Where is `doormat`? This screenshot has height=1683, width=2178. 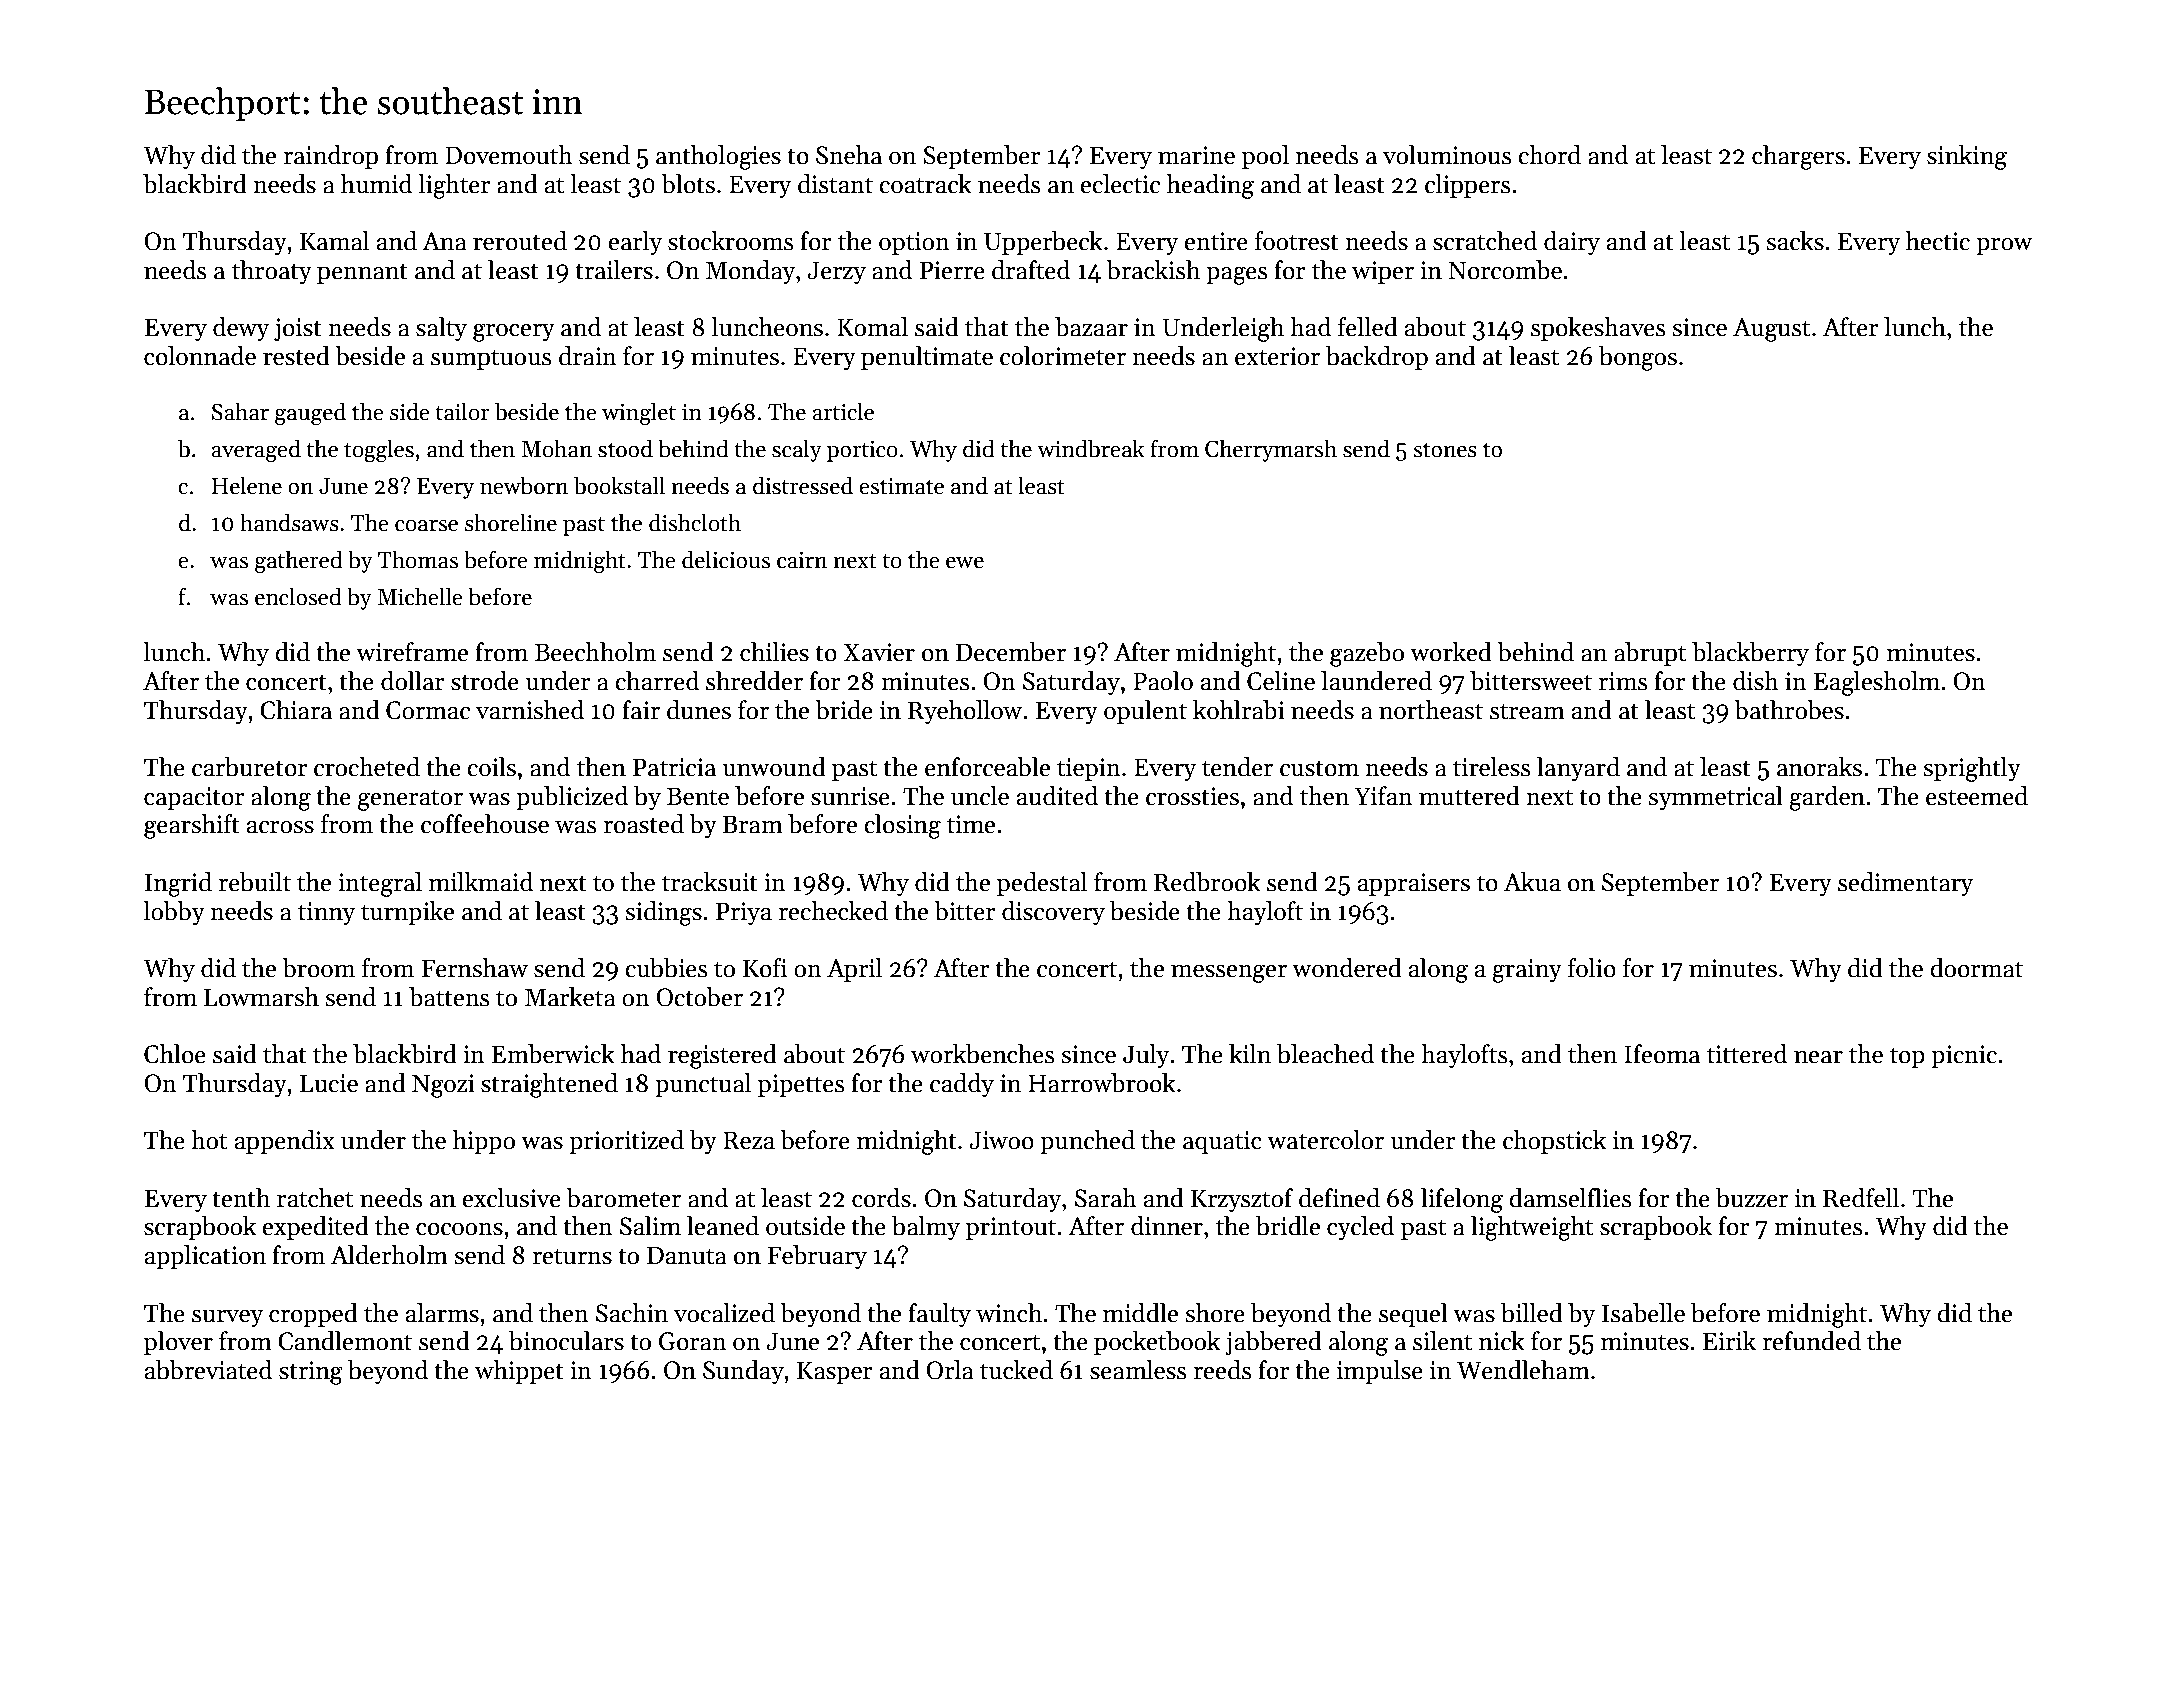
doormat is located at coordinates (1976, 968).
